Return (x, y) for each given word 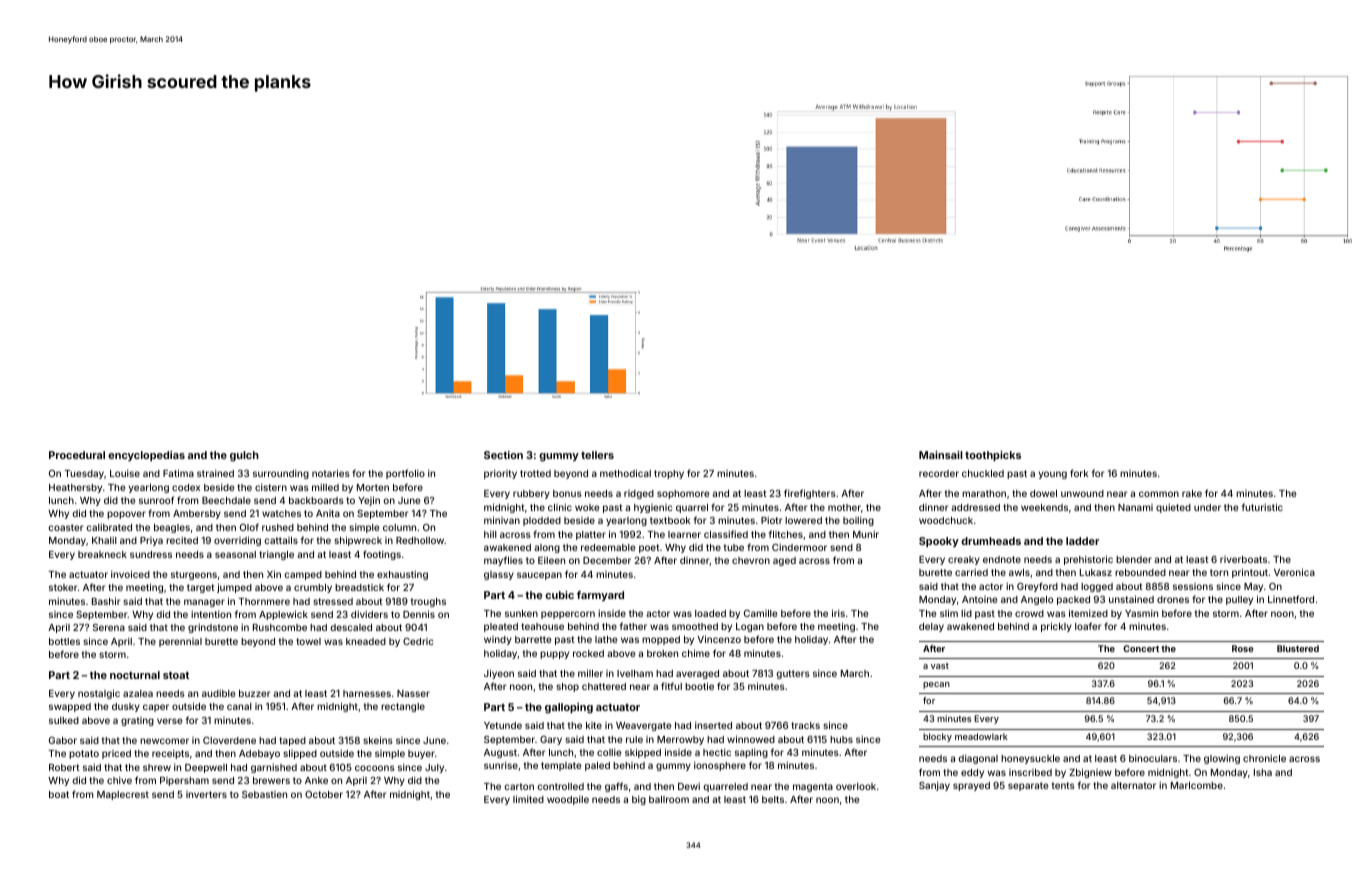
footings (382, 555)
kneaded (366, 641)
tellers (597, 455)
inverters (206, 794)
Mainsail (941, 455)
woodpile (568, 800)
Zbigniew (1090, 773)
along (547, 548)
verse (169, 721)
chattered (604, 686)
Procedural (77, 455)
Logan (750, 627)
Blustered (1298, 648)
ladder (1082, 541)
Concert (1141, 648)
